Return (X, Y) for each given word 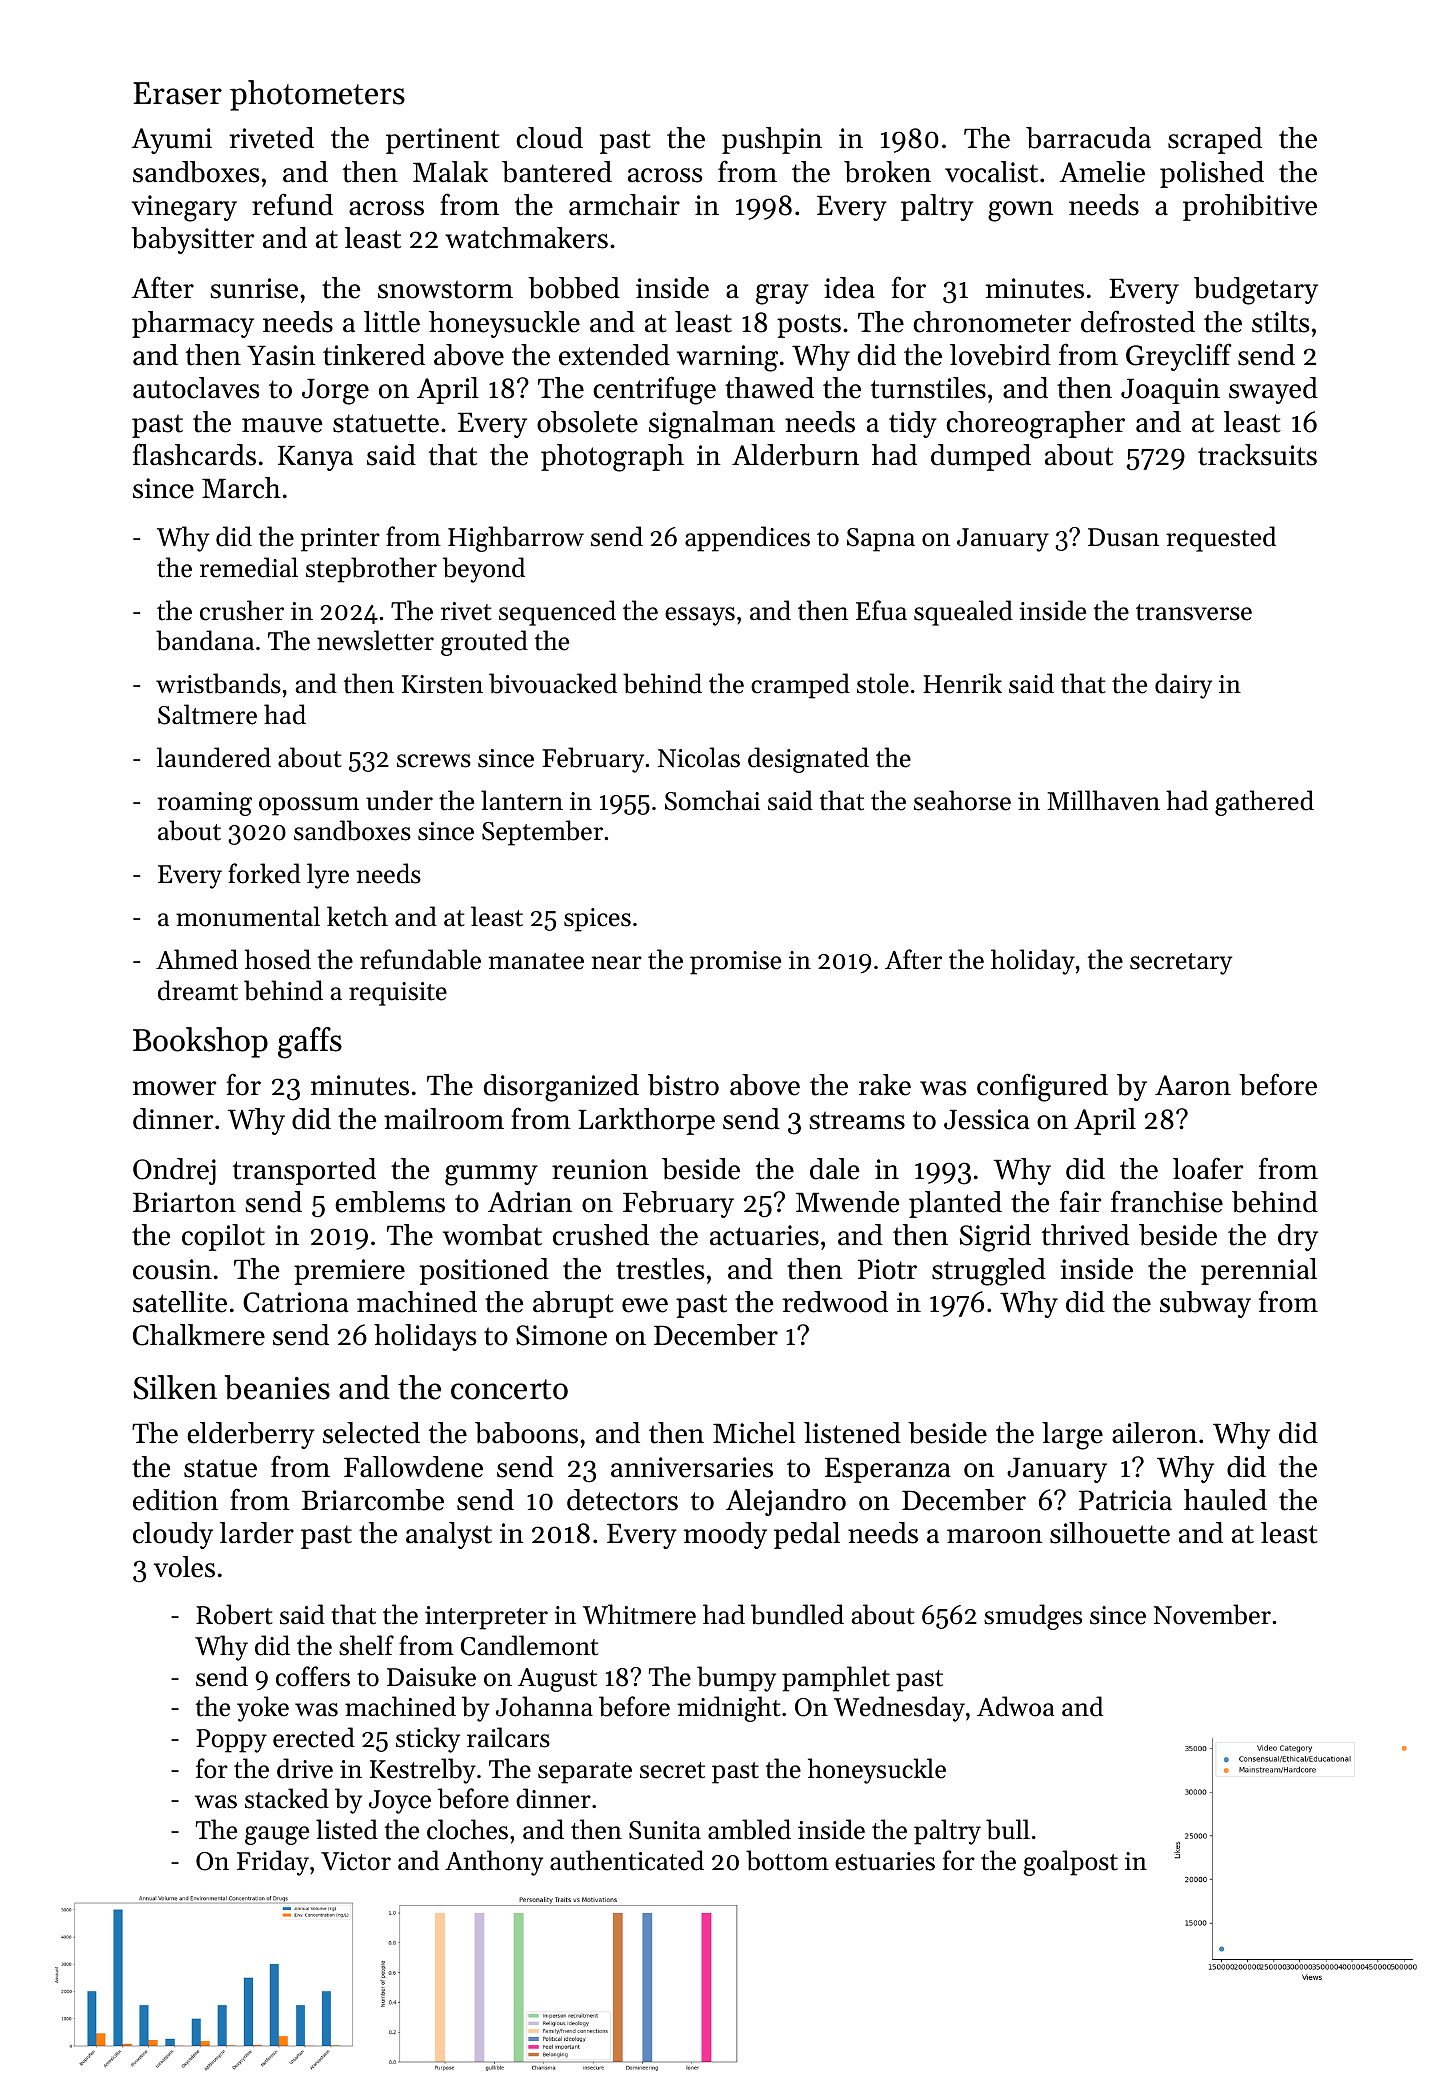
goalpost (1071, 1863)
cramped (800, 686)
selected (371, 1433)
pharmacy (193, 324)
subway (1205, 1304)
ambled (749, 1829)
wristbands (218, 683)
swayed (1273, 390)
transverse (1194, 612)
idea (849, 288)
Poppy (231, 1741)
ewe (645, 1305)
